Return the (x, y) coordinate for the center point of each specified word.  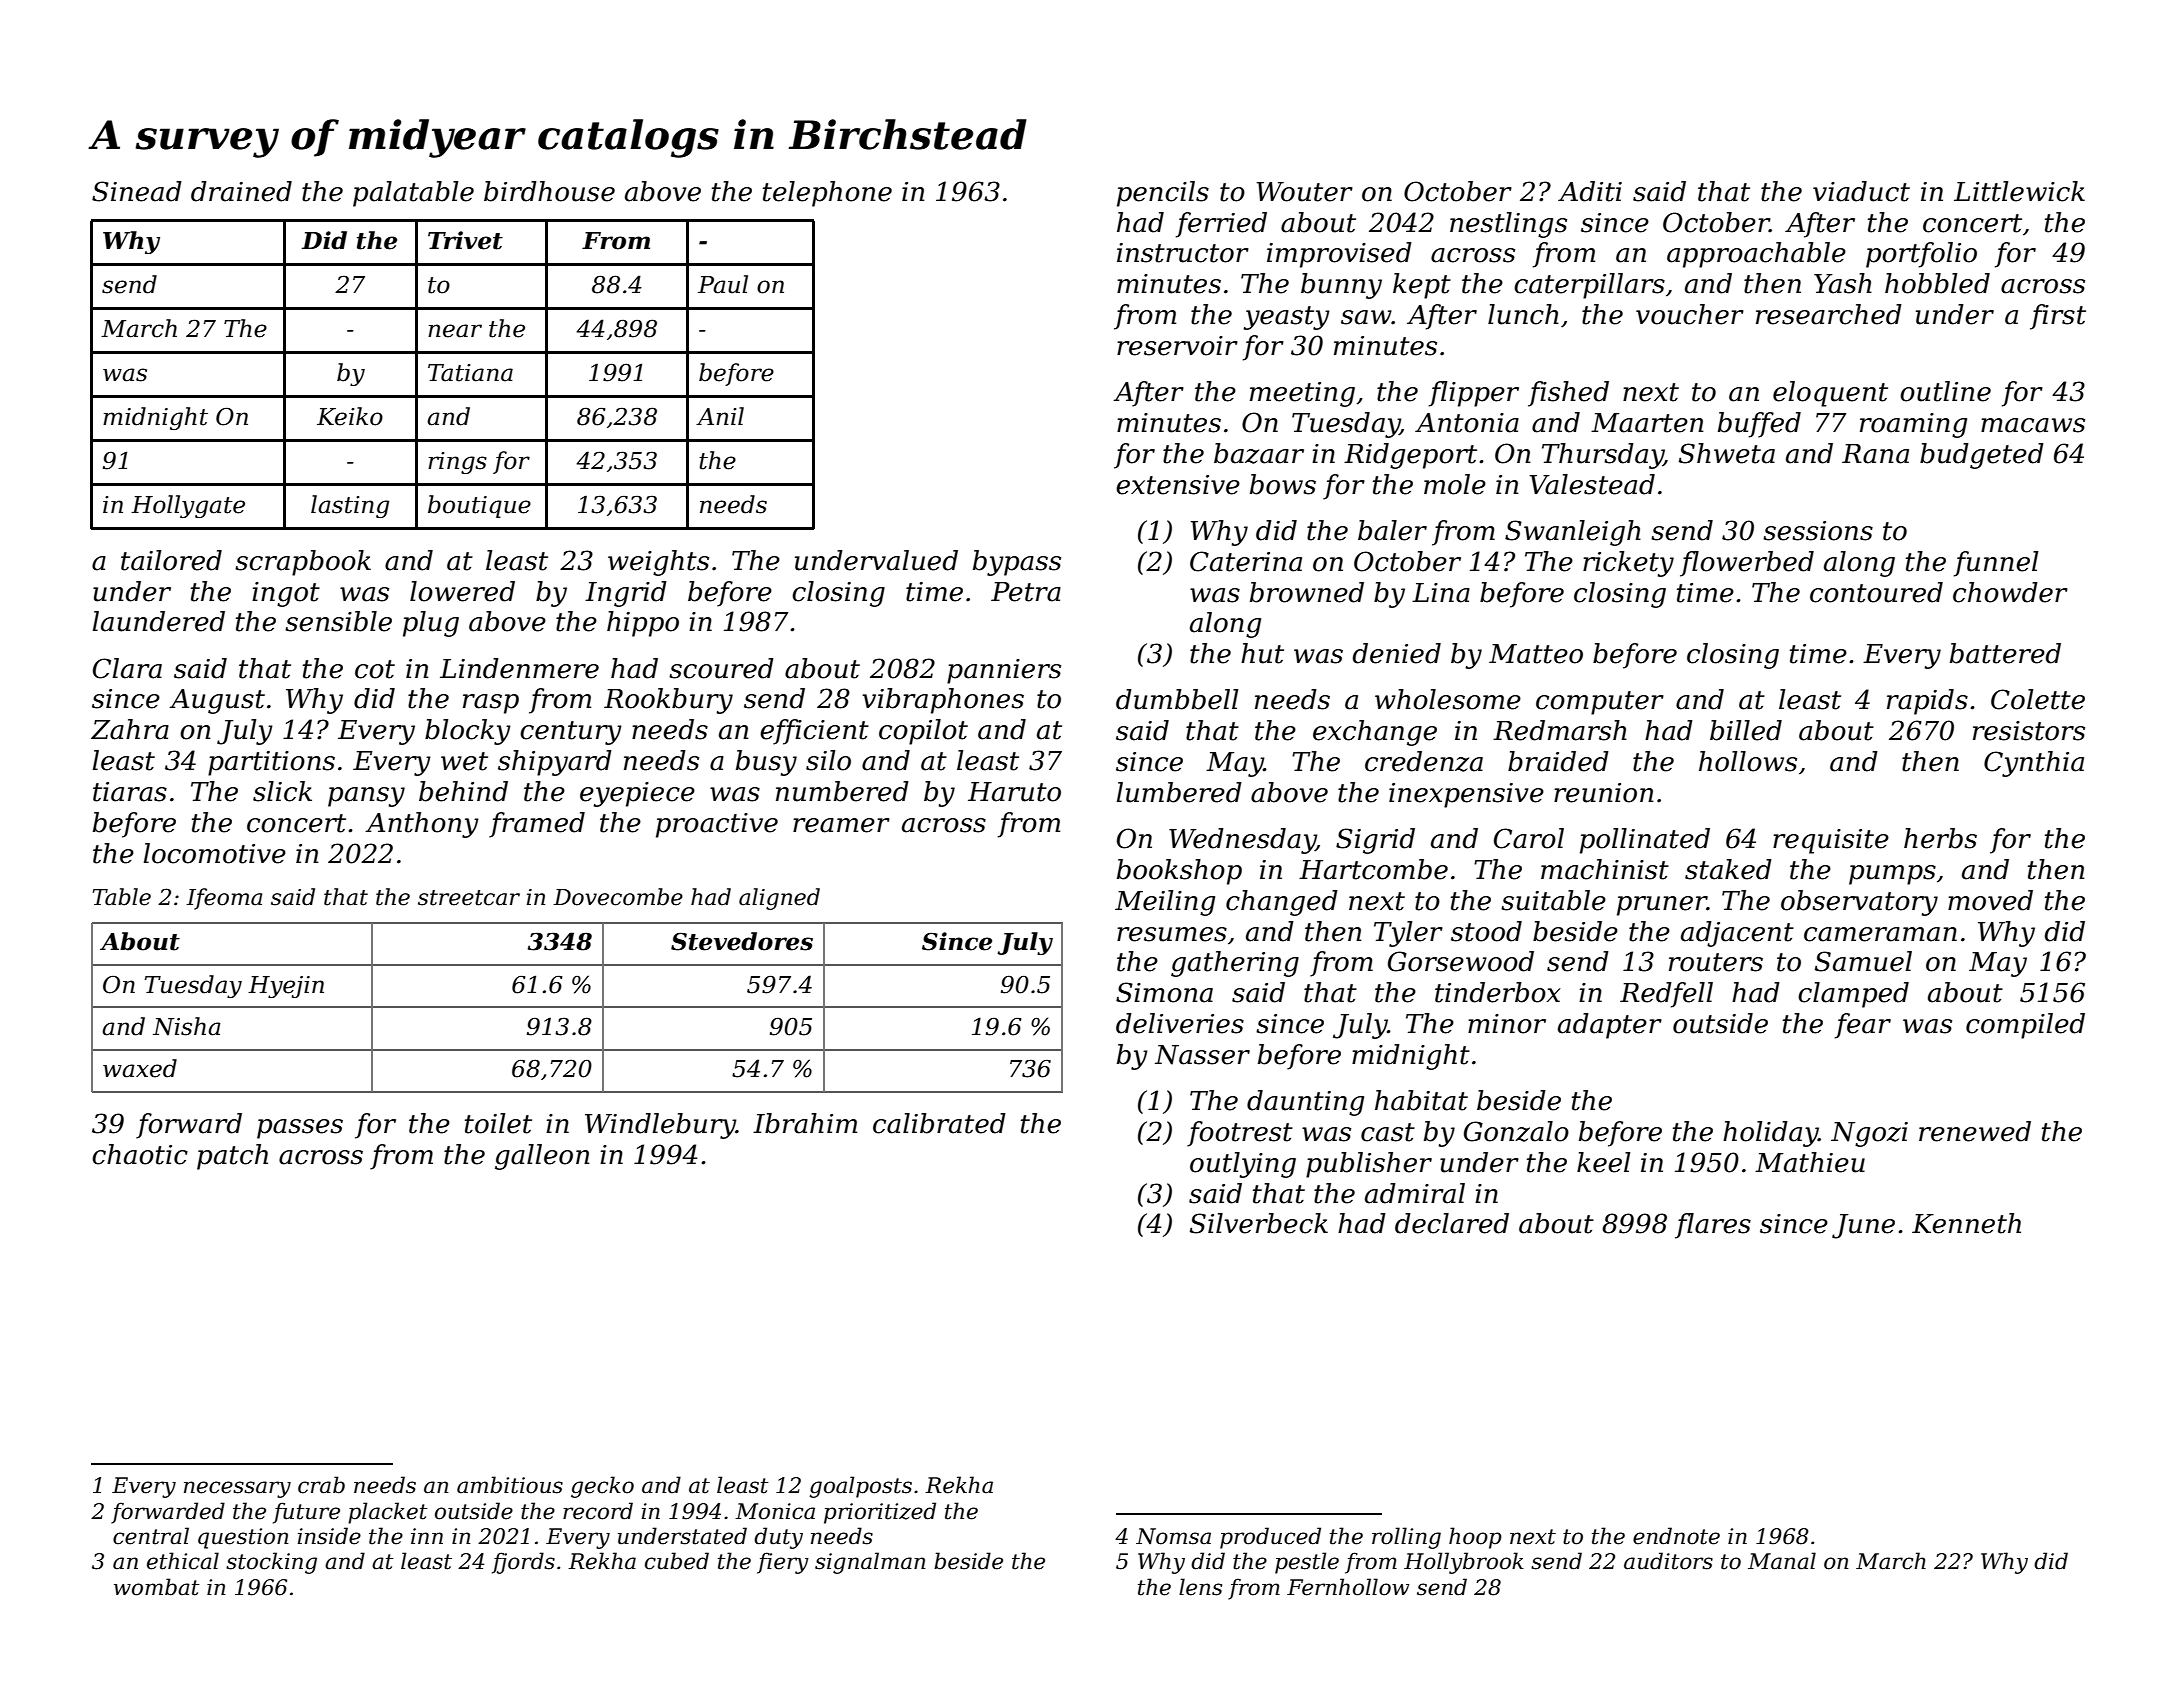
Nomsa (1173, 1536)
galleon (542, 1157)
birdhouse (549, 191)
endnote (1676, 1536)
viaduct (1861, 191)
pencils (1163, 194)
